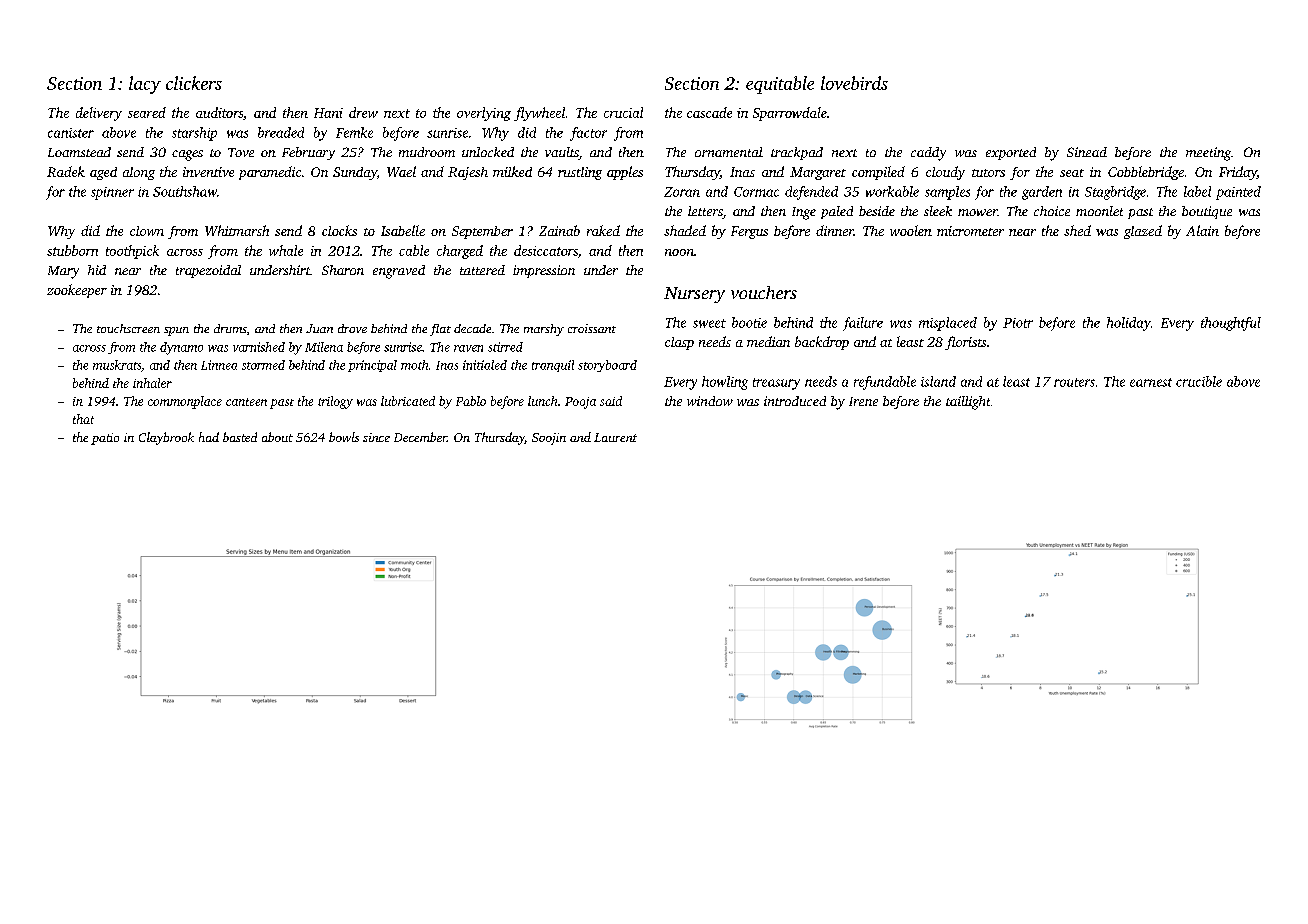  I want to click on Inge, so click(804, 213).
